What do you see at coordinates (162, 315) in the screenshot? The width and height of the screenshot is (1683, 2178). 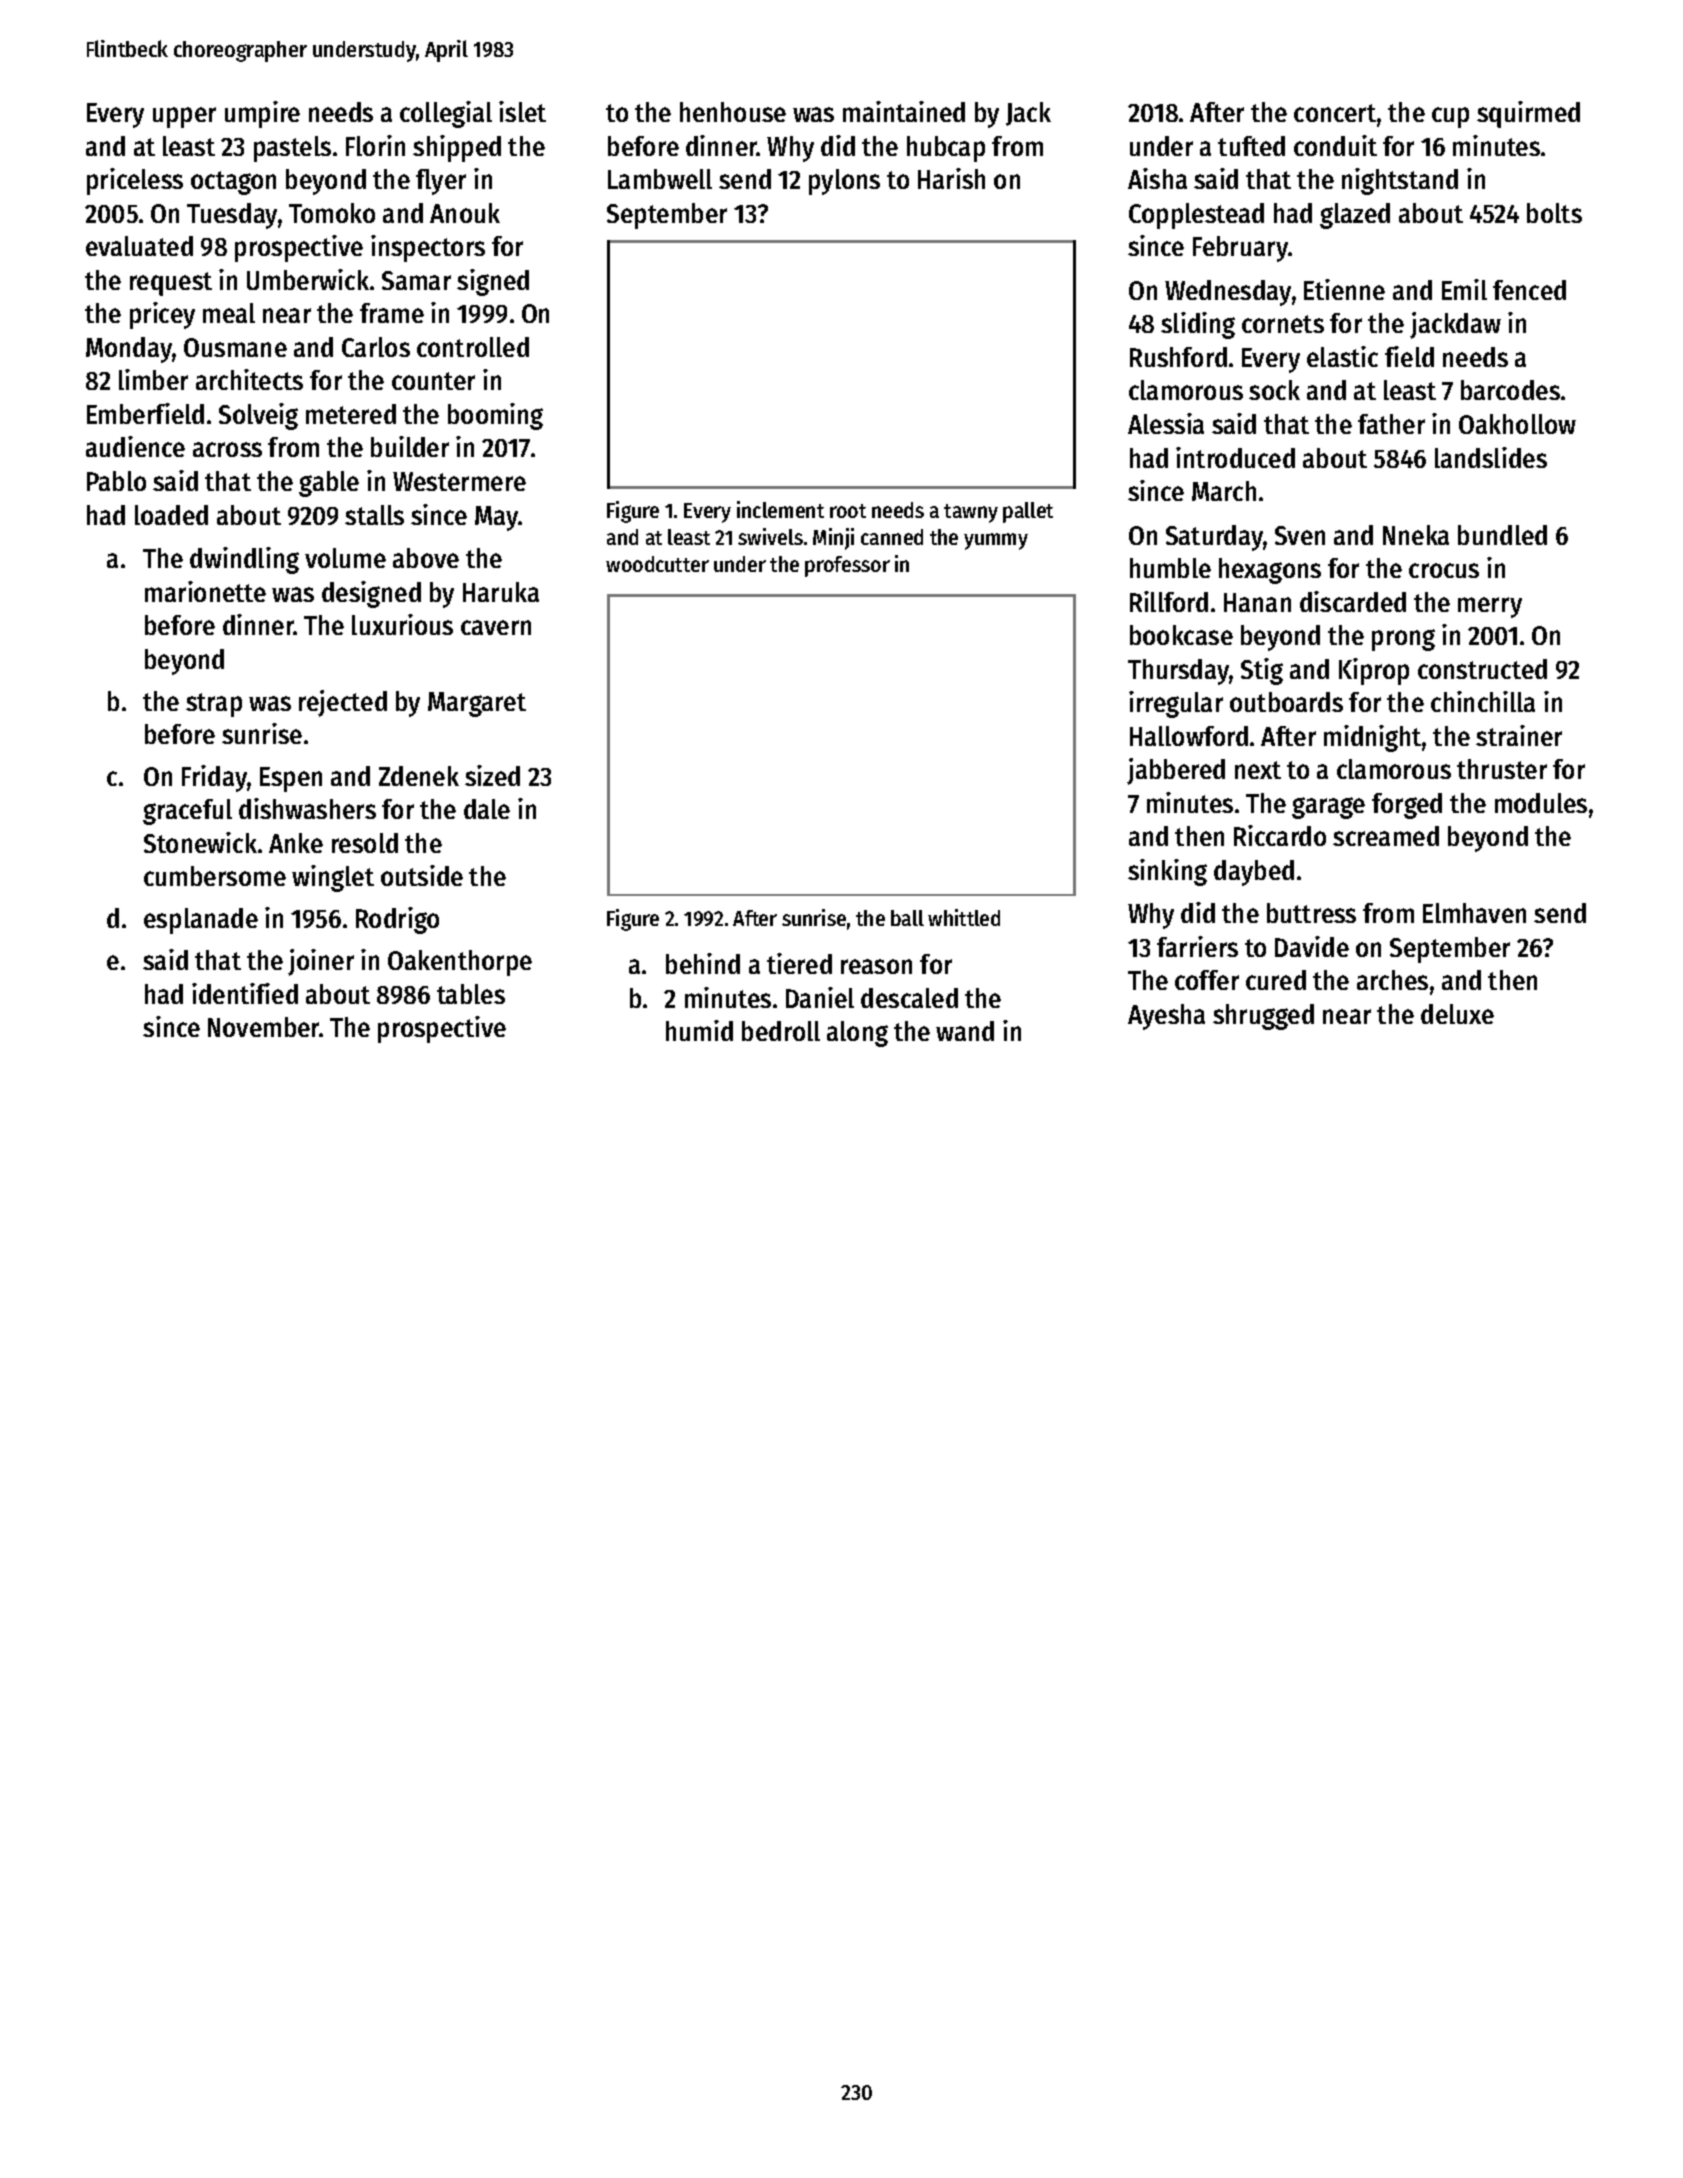 I see `pricey` at bounding box center [162, 315].
